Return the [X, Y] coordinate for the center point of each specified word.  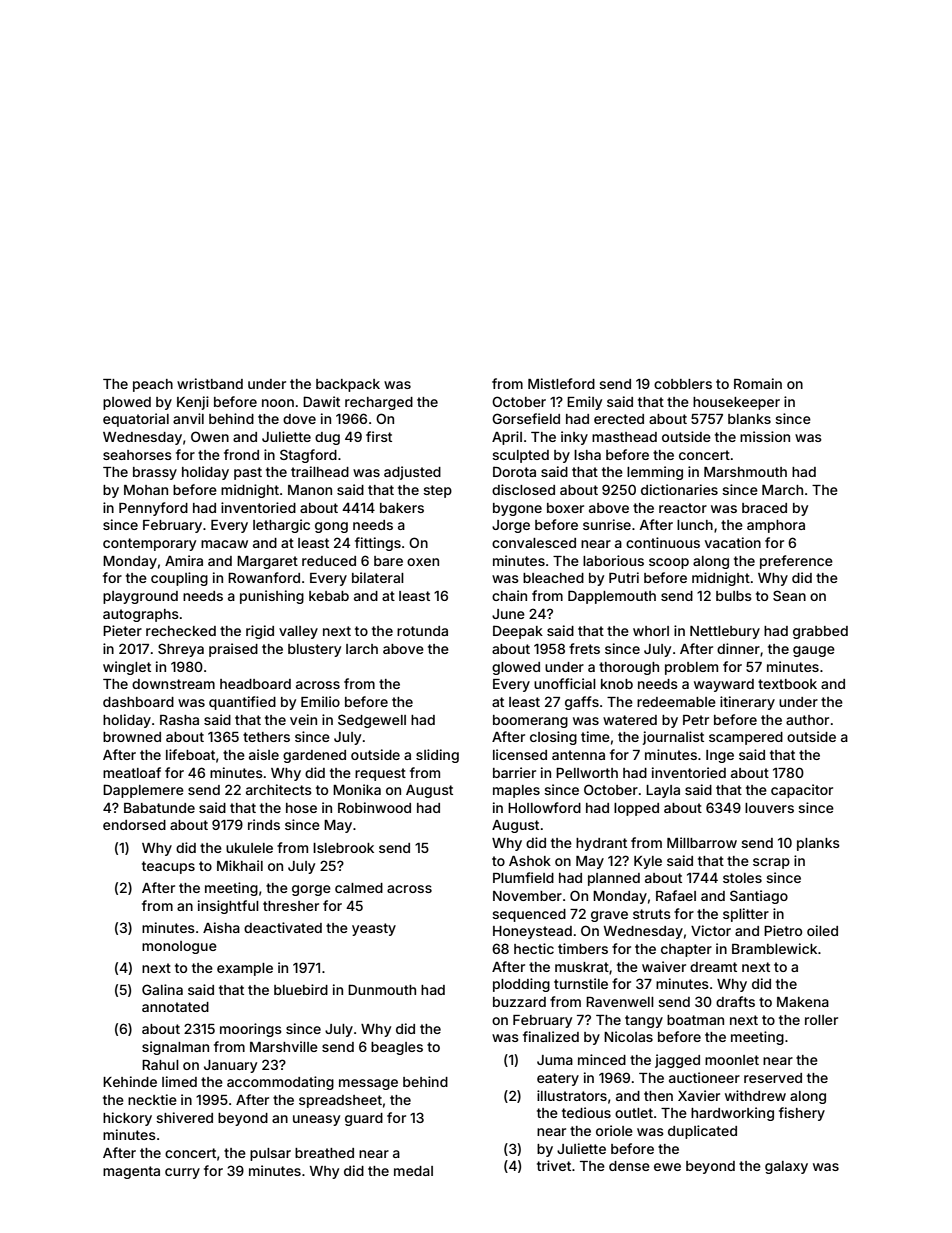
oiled [822, 930]
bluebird [301, 989]
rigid [260, 632]
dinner [738, 648]
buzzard [519, 1002]
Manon [310, 490]
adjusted [412, 473]
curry [182, 1173]
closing [553, 738]
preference [796, 562]
